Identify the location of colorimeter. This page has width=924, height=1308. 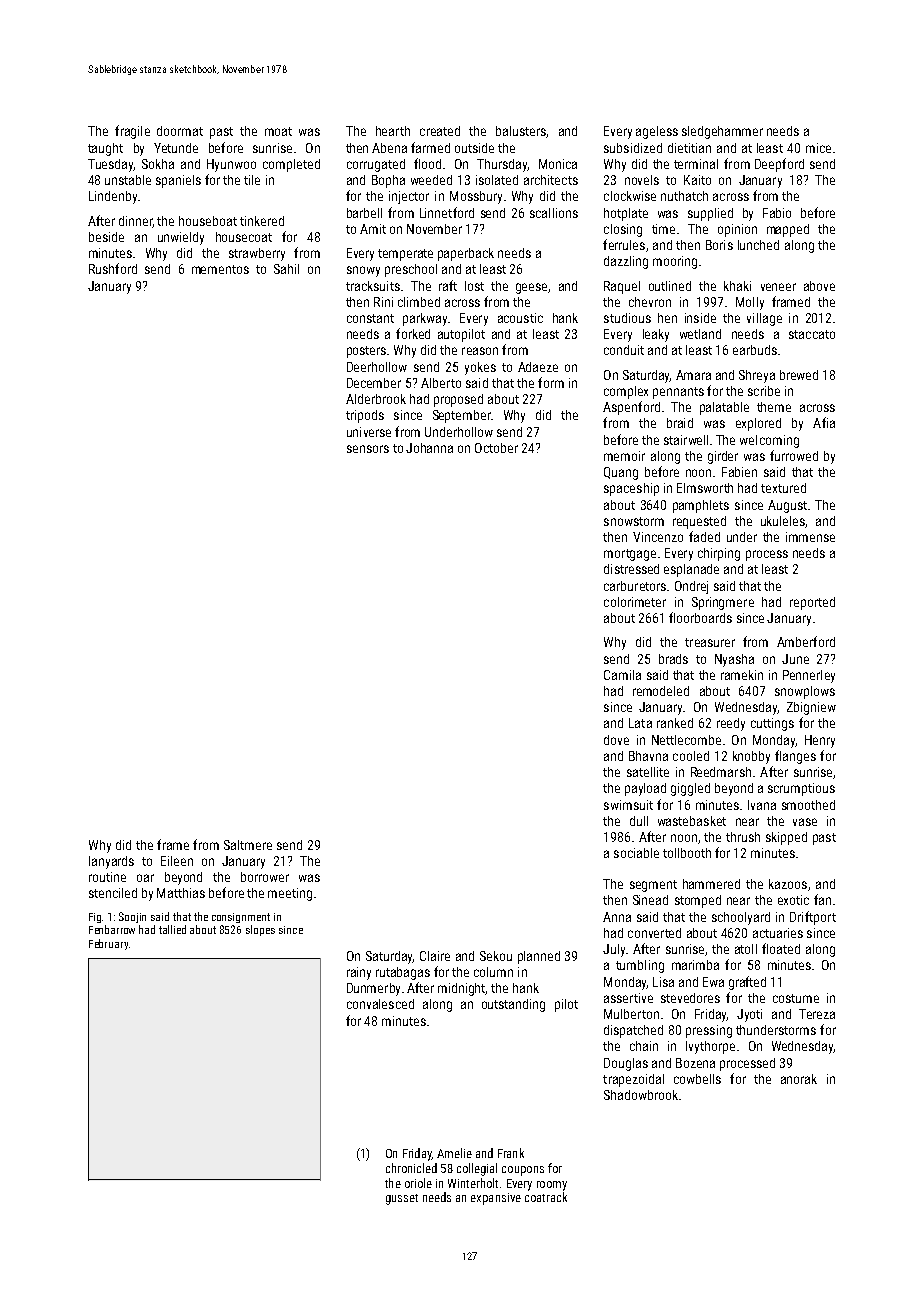
(635, 602).
